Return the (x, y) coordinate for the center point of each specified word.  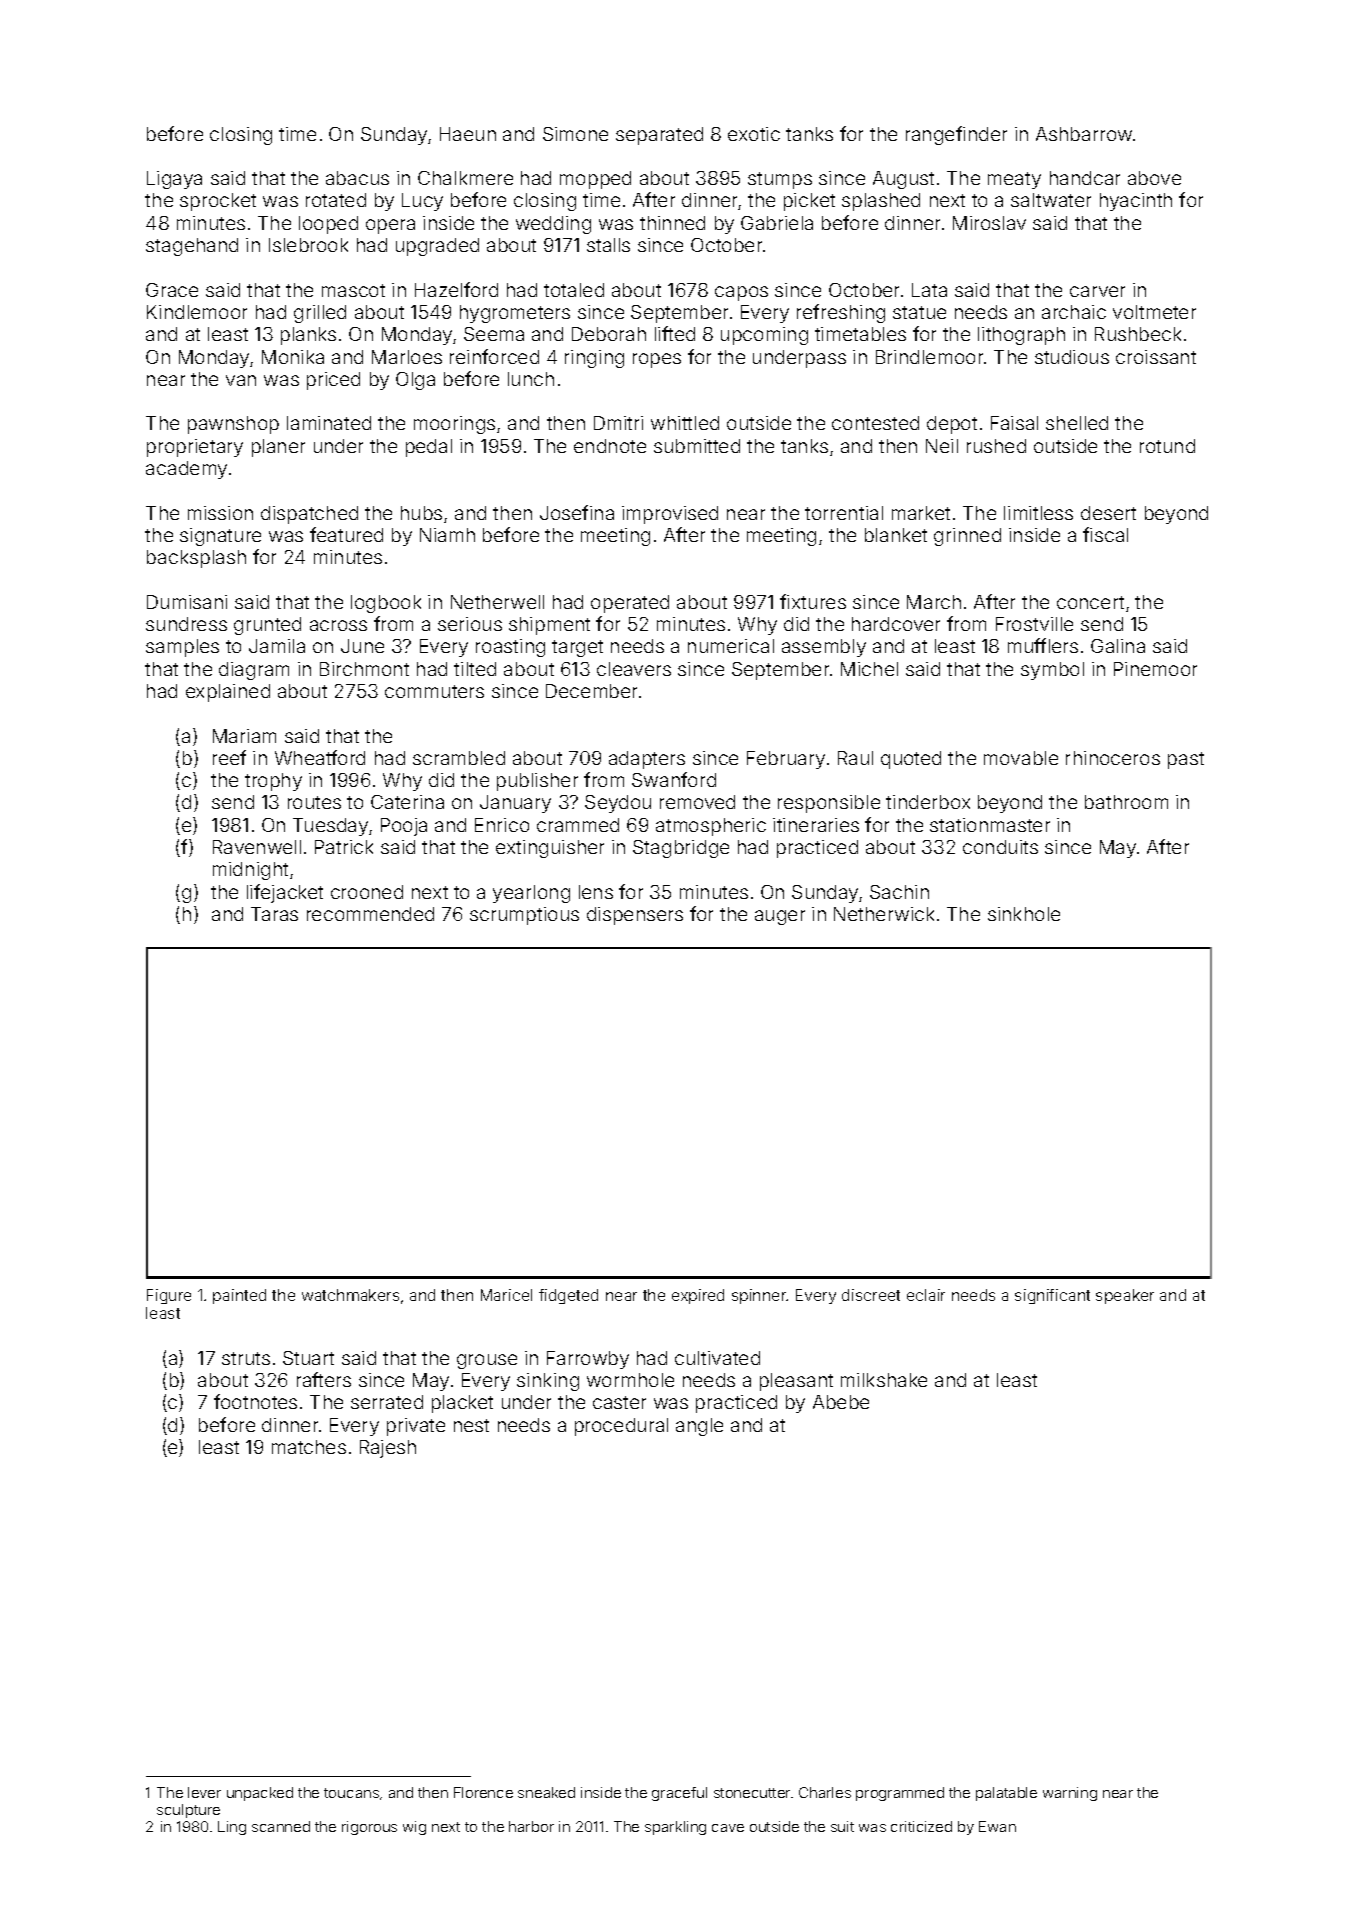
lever (204, 1792)
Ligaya (174, 180)
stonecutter (752, 1793)
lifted (675, 333)
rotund (1167, 446)
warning (1070, 1794)
